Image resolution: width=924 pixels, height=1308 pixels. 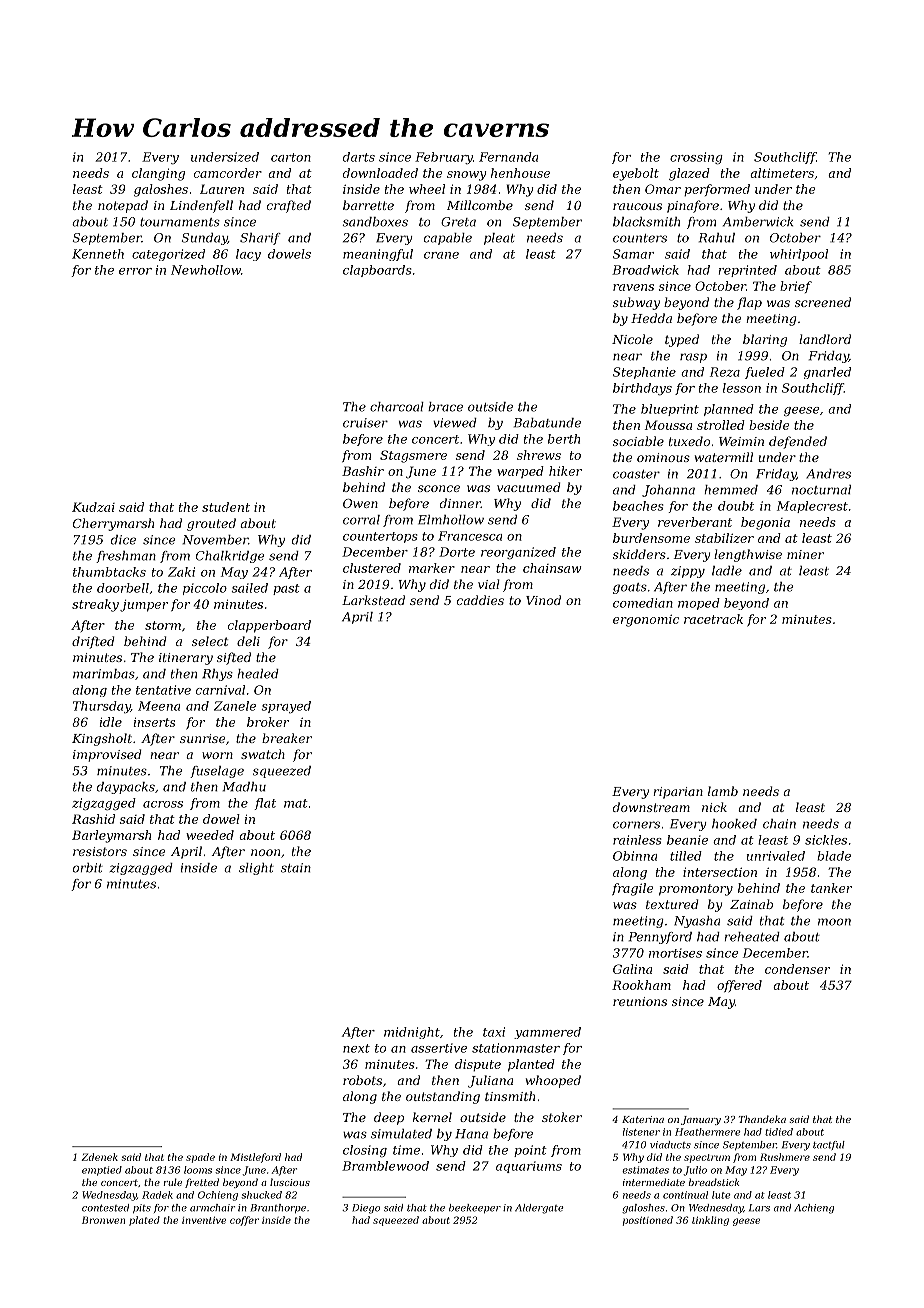 I want to click on jumper, so click(x=144, y=606).
